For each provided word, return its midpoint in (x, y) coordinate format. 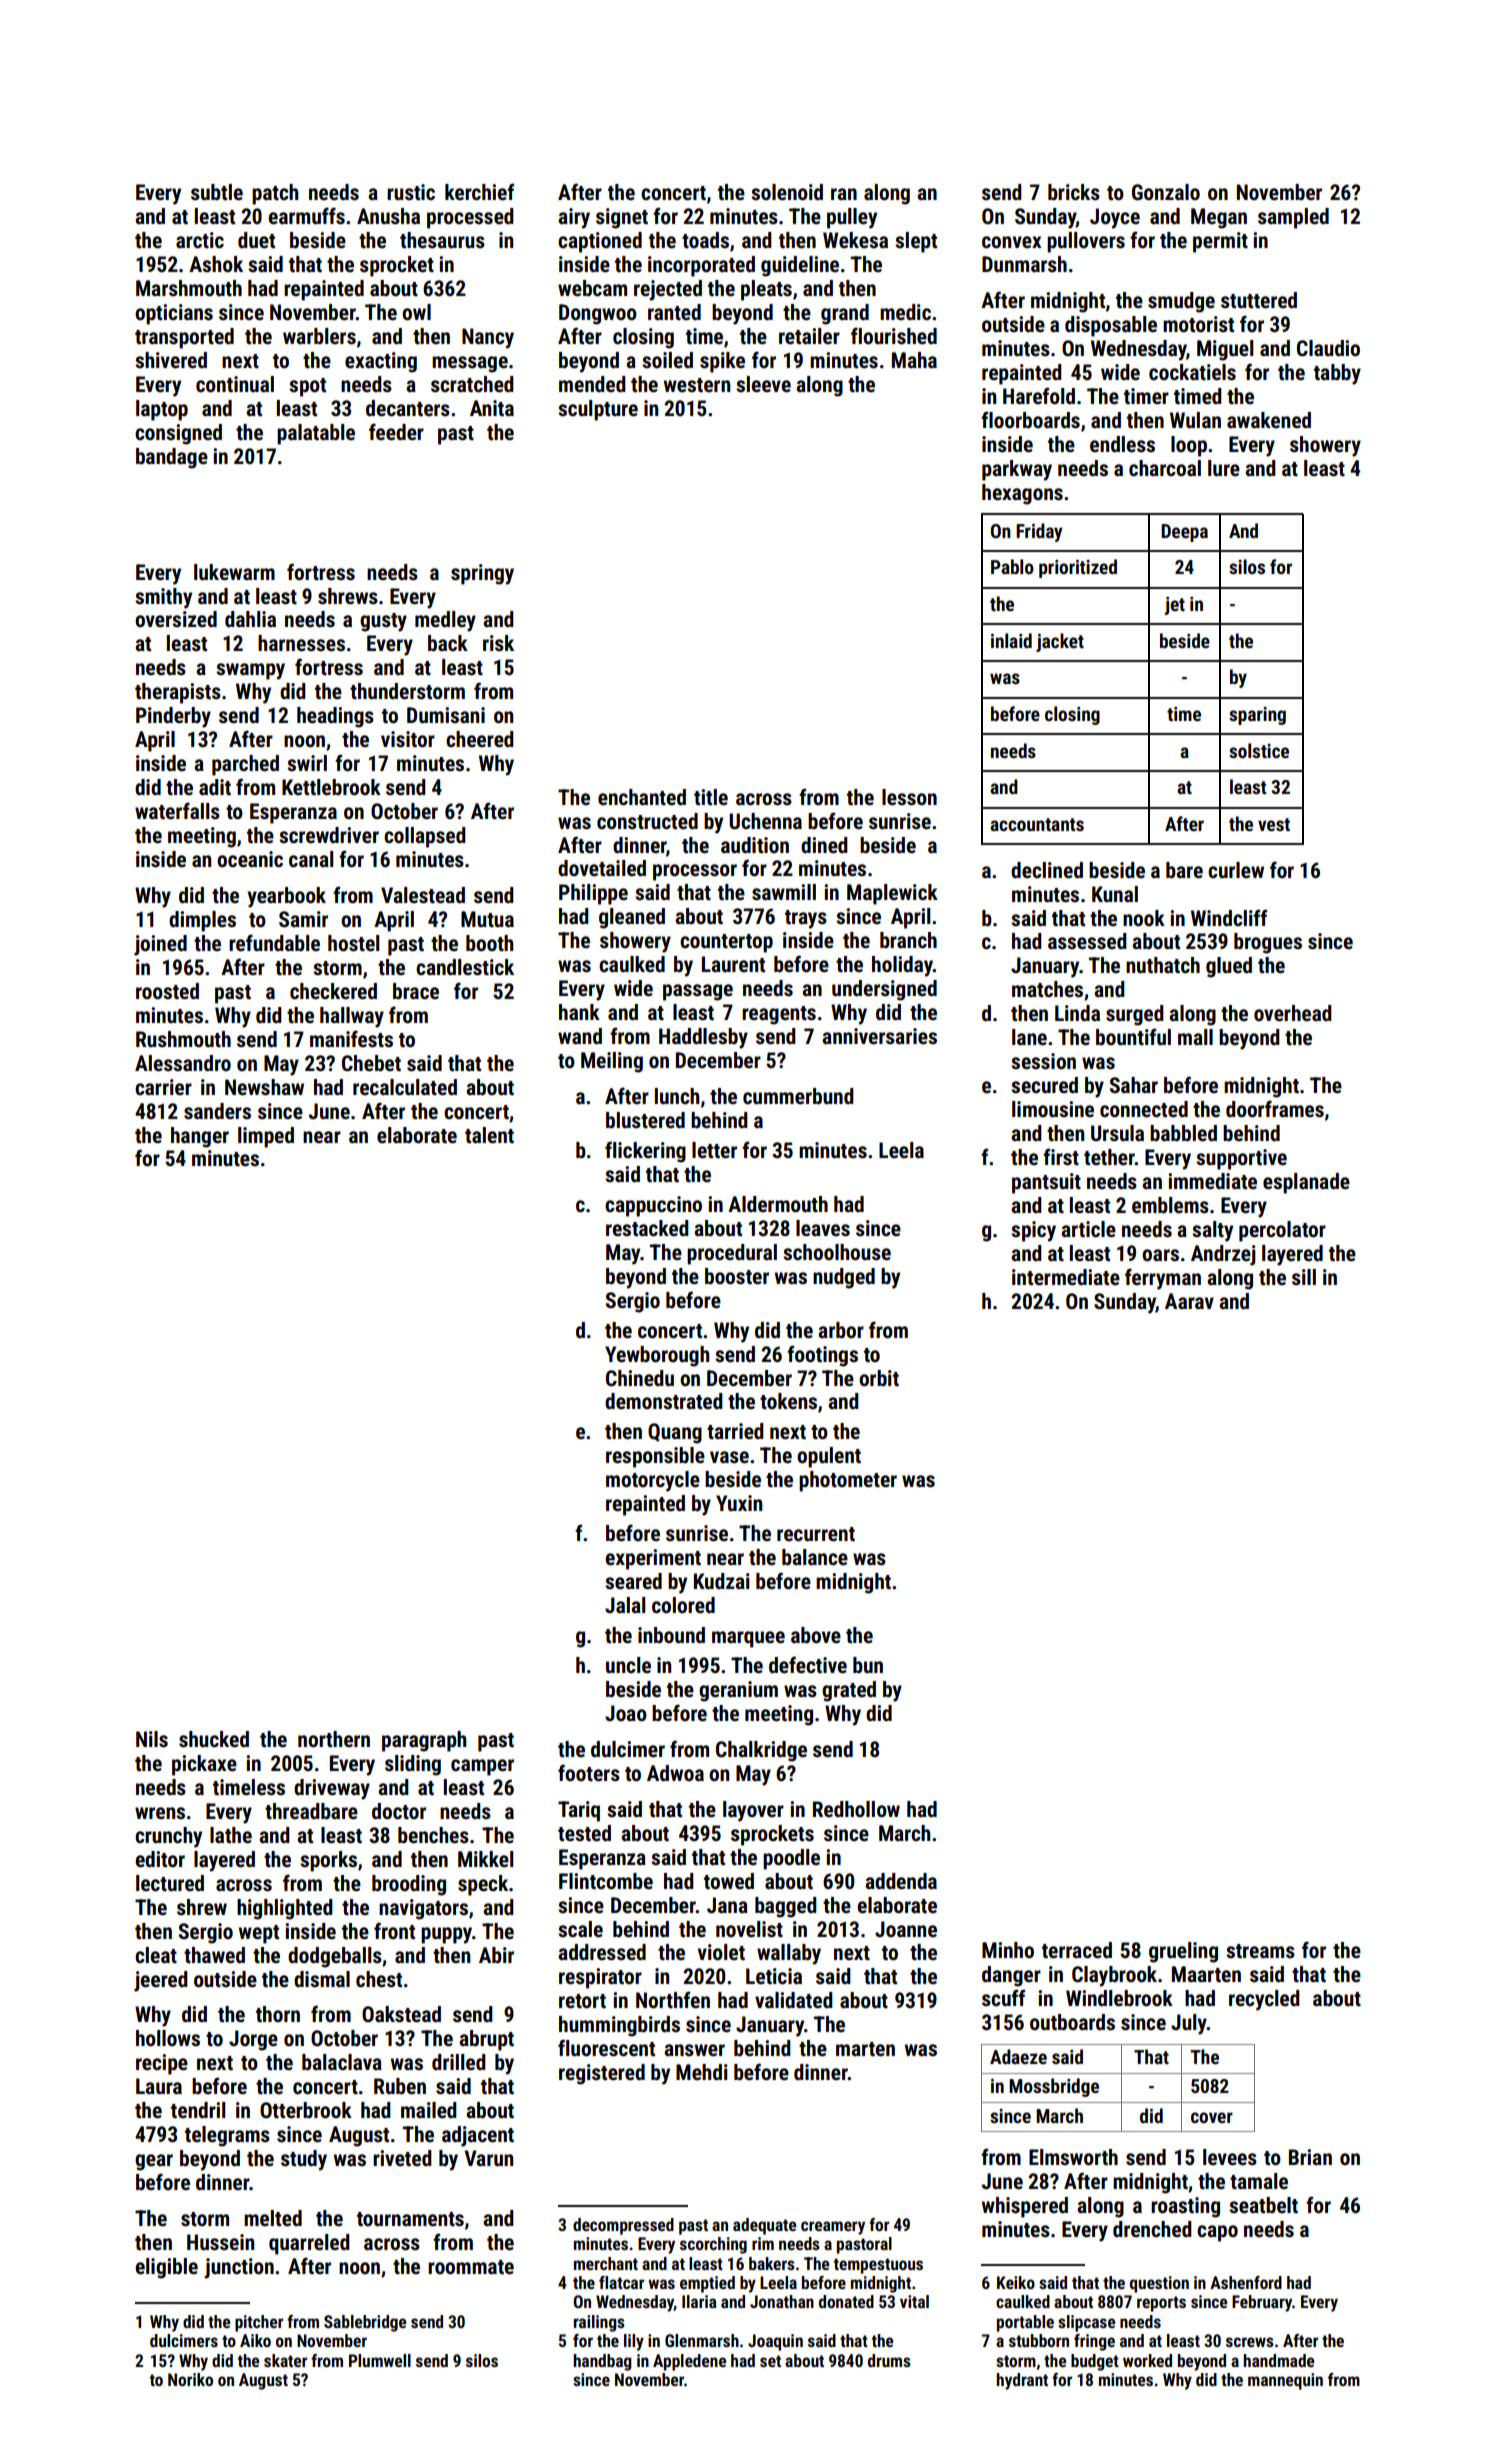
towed (729, 1881)
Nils (152, 1739)
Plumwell (380, 2360)
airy (574, 218)
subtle (217, 192)
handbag (602, 2362)
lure (1224, 468)
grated (849, 1691)
